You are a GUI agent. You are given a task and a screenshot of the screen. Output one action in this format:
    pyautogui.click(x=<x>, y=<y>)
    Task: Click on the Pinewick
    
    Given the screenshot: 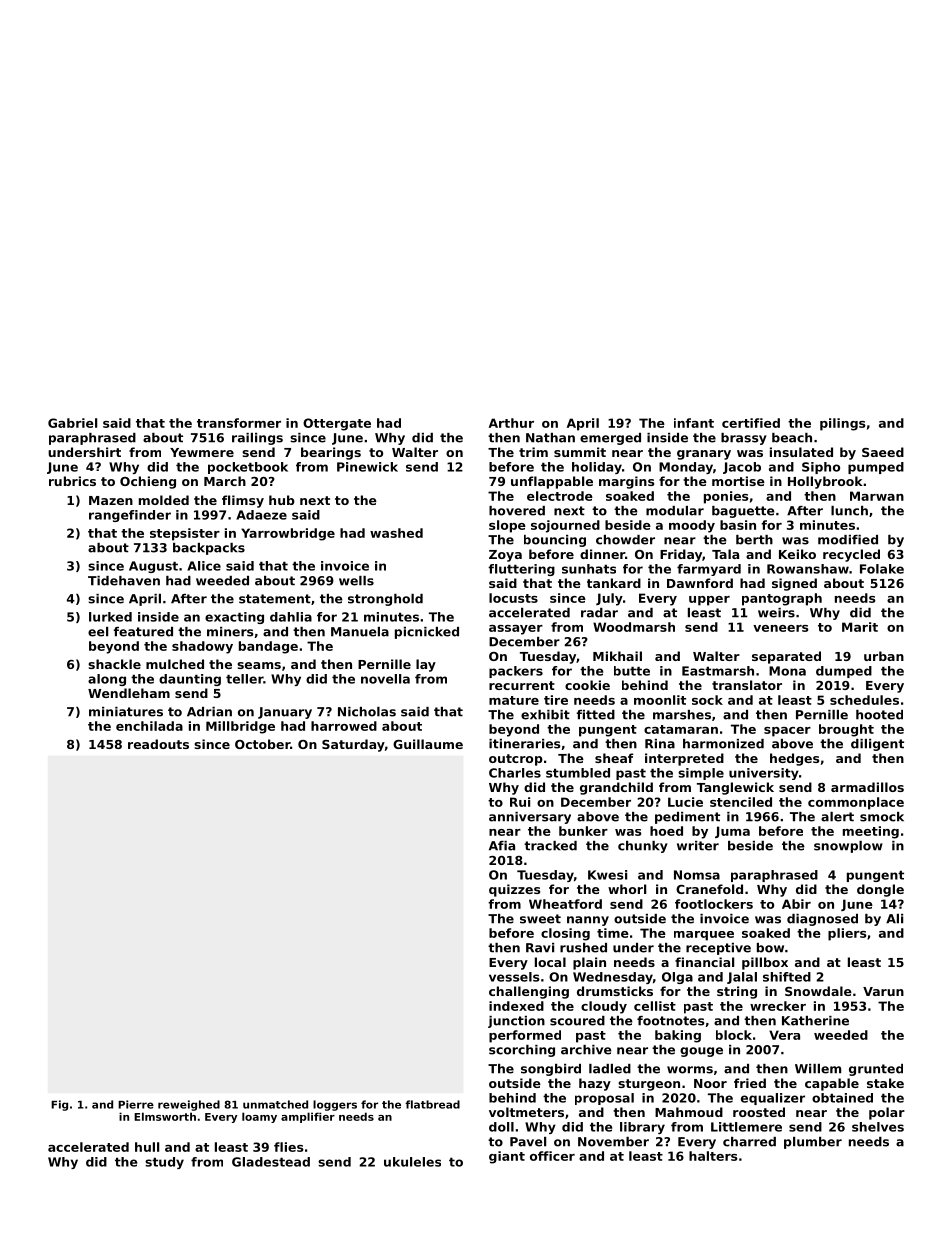 What is the action you would take?
    pyautogui.click(x=367, y=467)
